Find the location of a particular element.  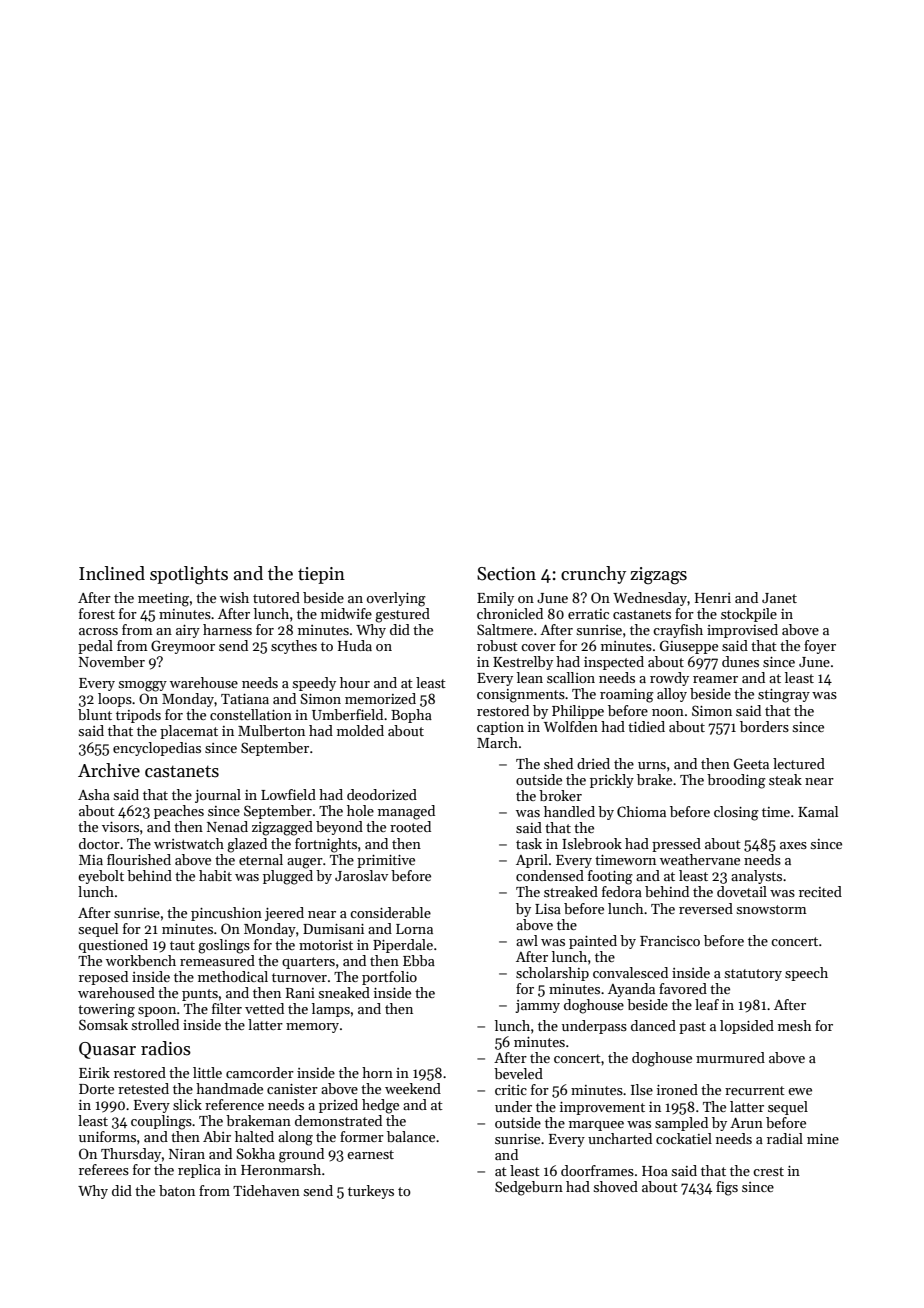

Giuseppe is located at coordinates (689, 647).
